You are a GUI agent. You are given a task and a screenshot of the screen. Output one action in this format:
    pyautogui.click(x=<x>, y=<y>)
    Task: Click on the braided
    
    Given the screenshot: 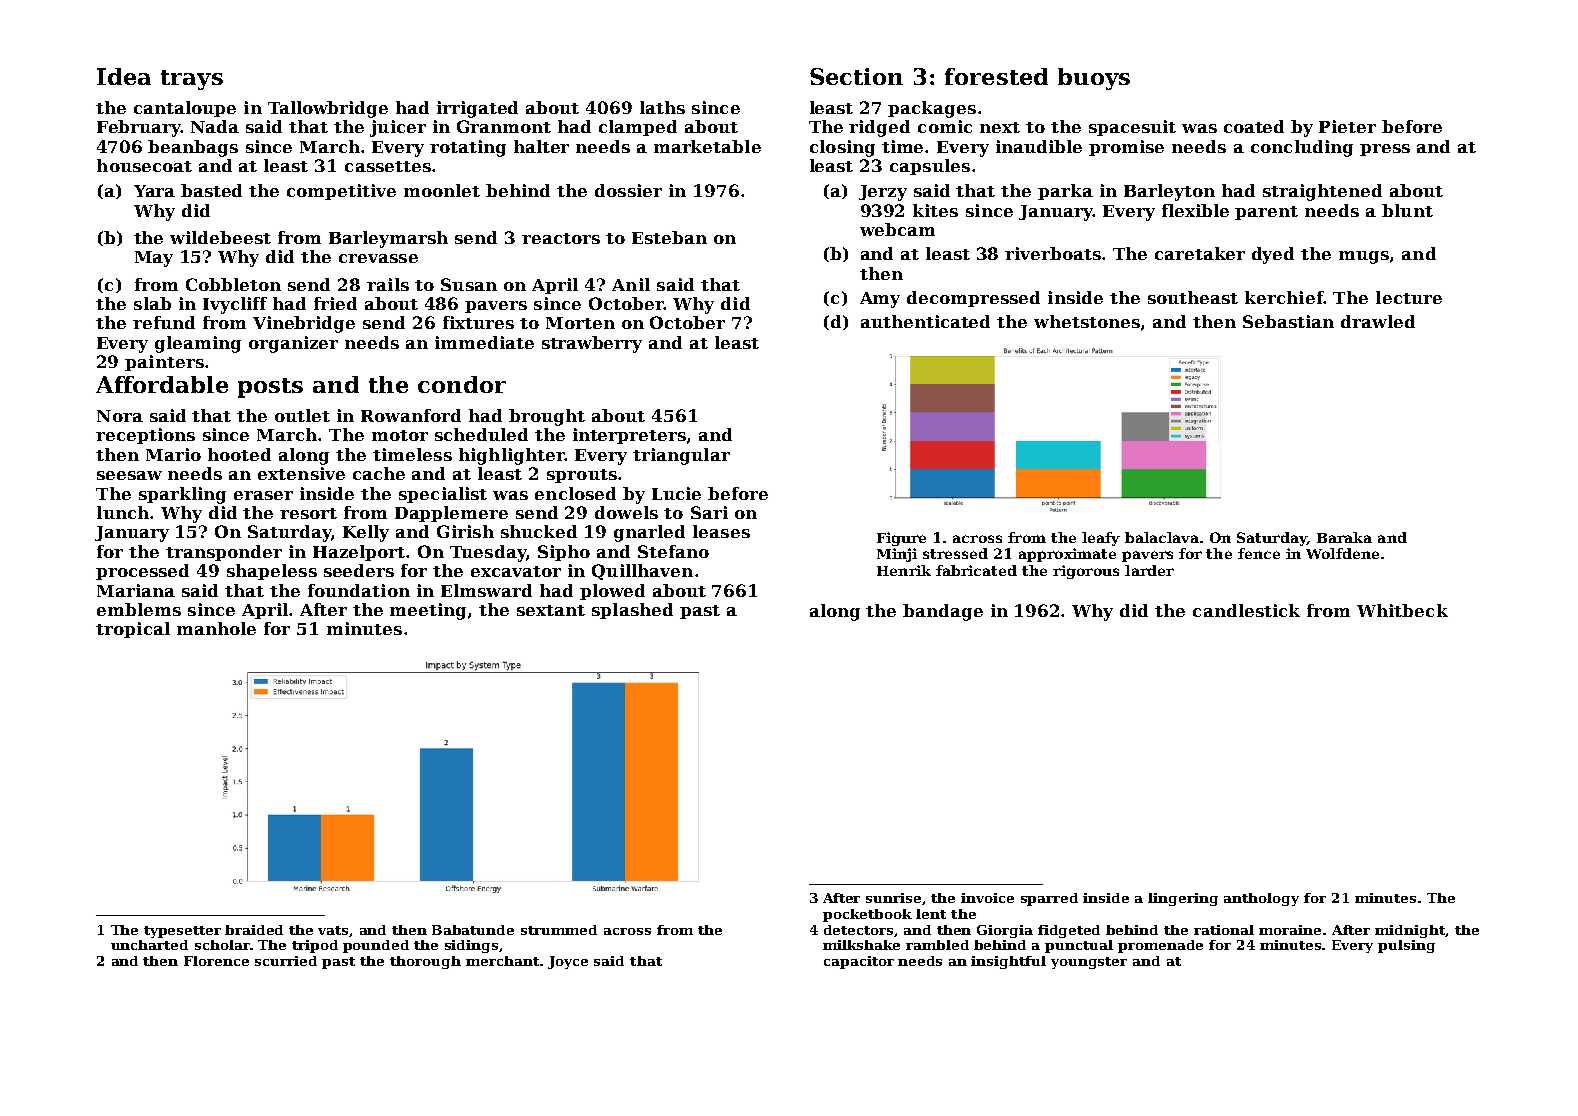 What is the action you would take?
    pyautogui.click(x=254, y=930)
